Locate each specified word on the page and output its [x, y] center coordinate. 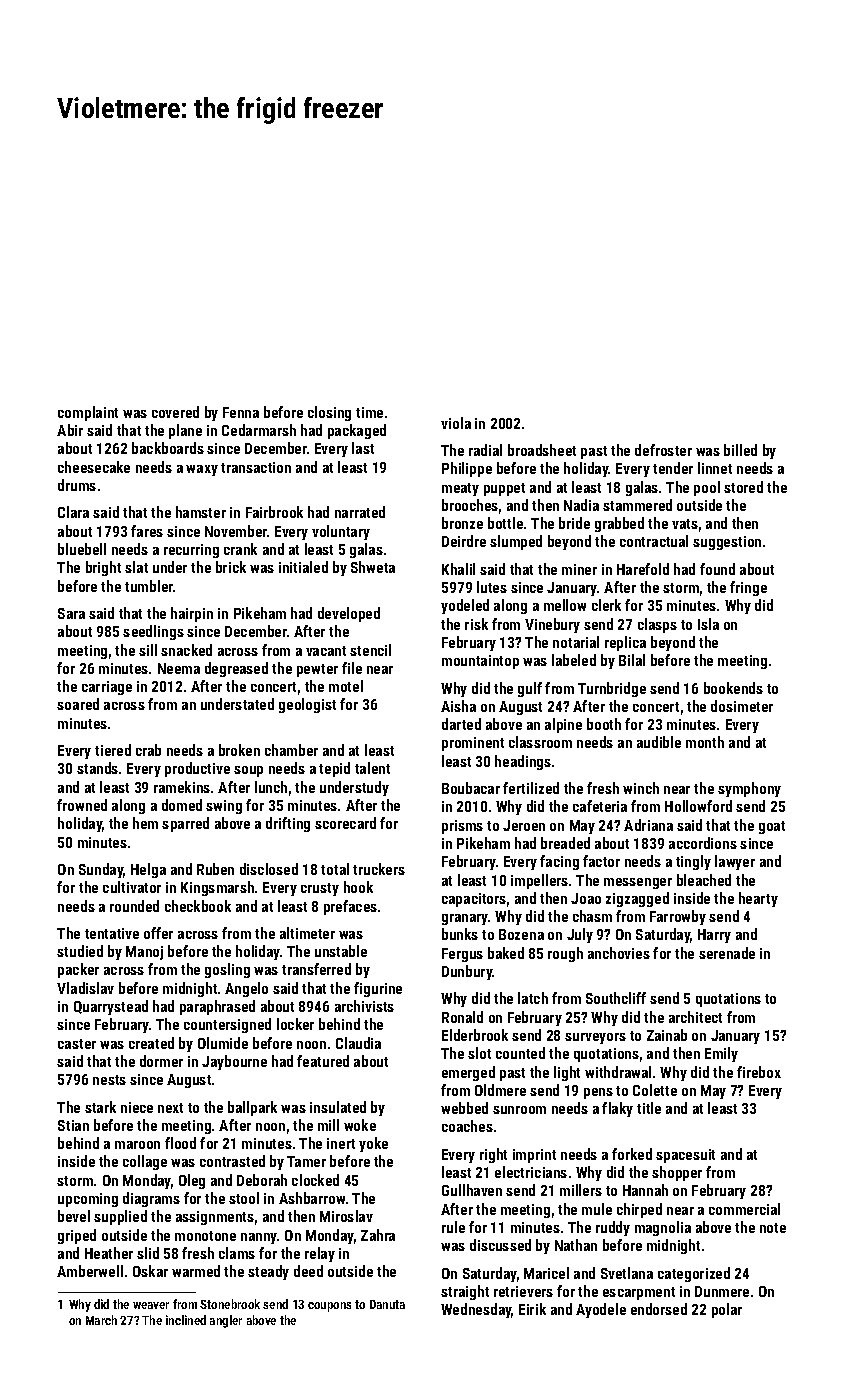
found [717, 569]
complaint [88, 413]
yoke [373, 1144]
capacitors [474, 900]
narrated [360, 512]
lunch [271, 787]
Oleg [192, 1181]
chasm [592, 916]
